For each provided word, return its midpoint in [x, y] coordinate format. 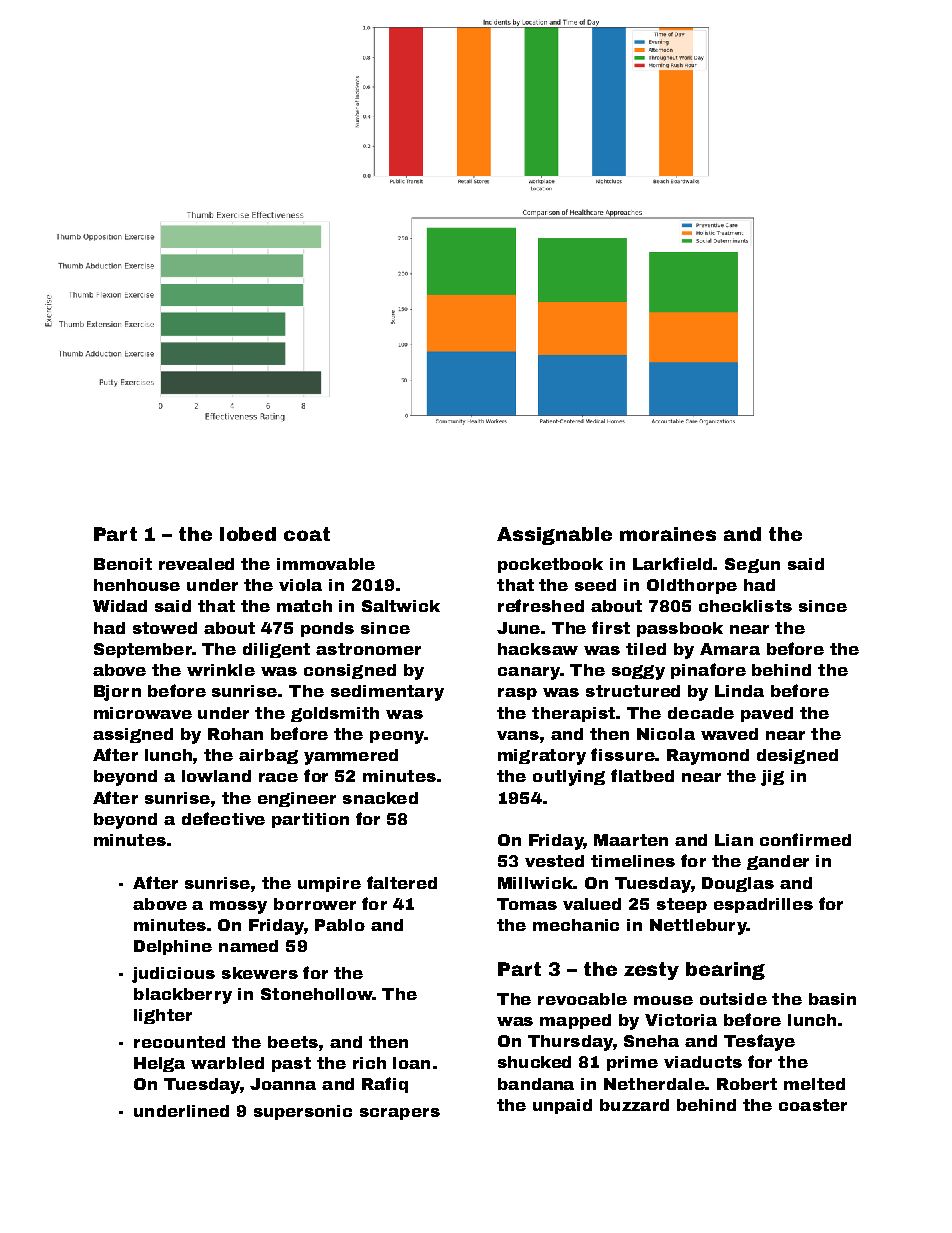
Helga [159, 1064]
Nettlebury [698, 927]
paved [767, 714]
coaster [813, 1105]
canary [529, 673]
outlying [569, 778]
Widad [120, 606]
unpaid [562, 1106]
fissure [623, 754]
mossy [238, 907]
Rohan [235, 734]
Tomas [527, 904]
